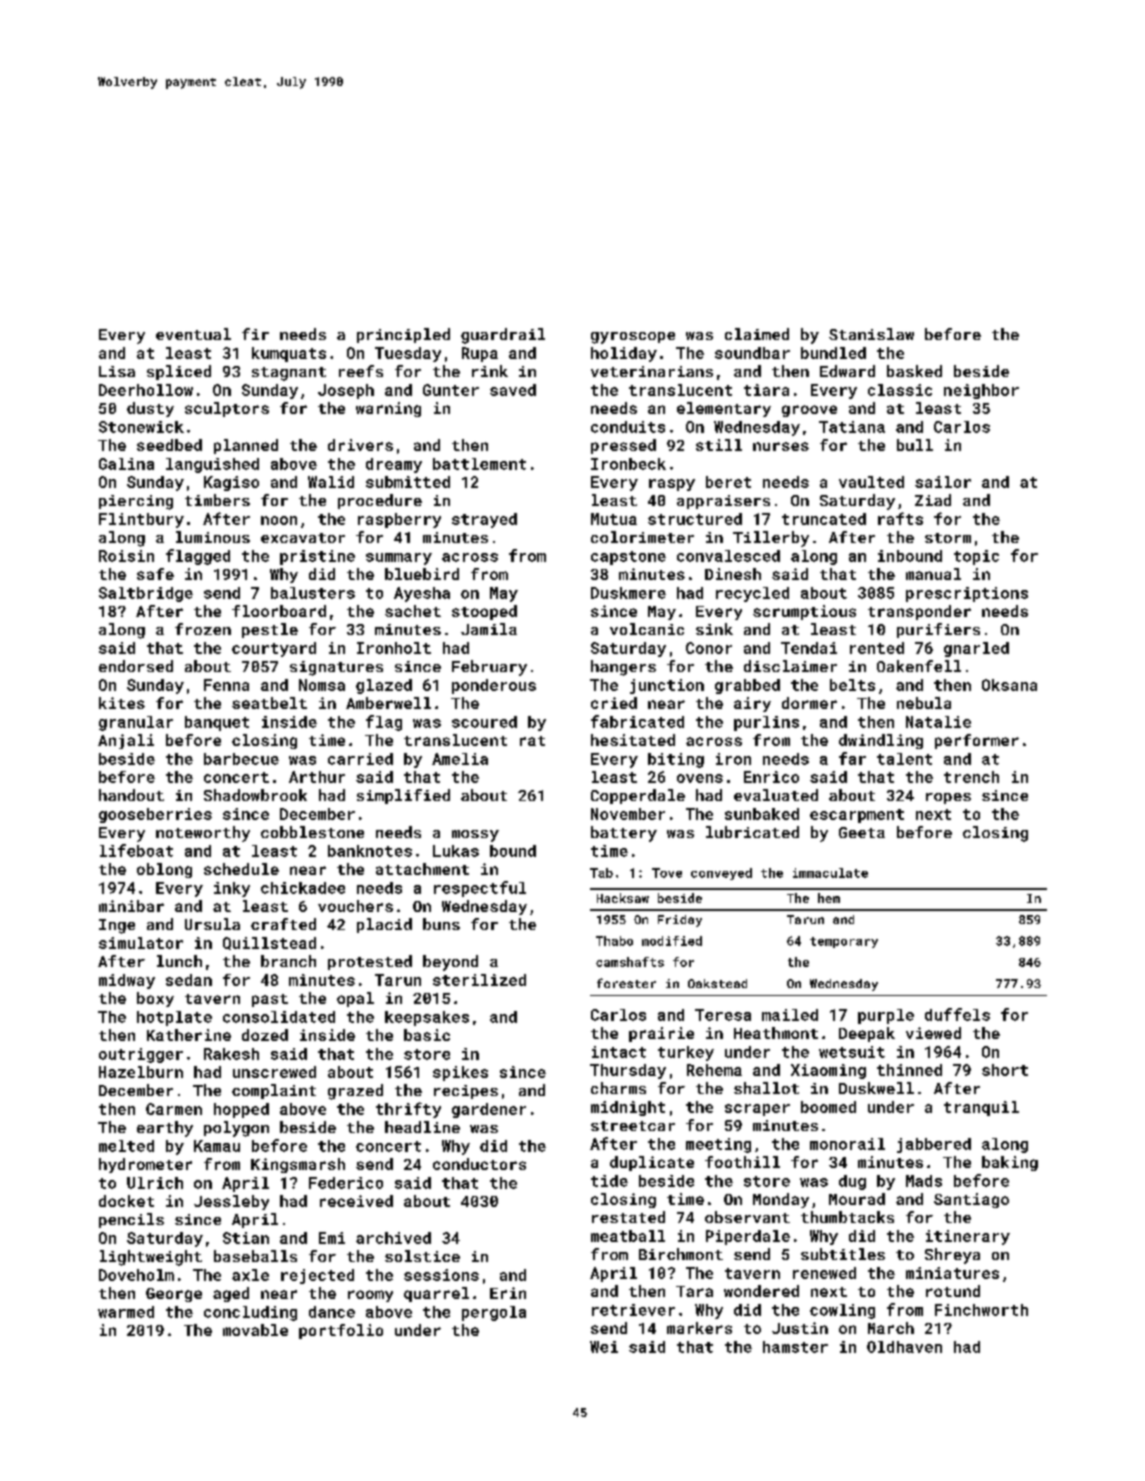 The width and height of the screenshot is (1145, 1481). I want to click on portfolio, so click(341, 1331).
